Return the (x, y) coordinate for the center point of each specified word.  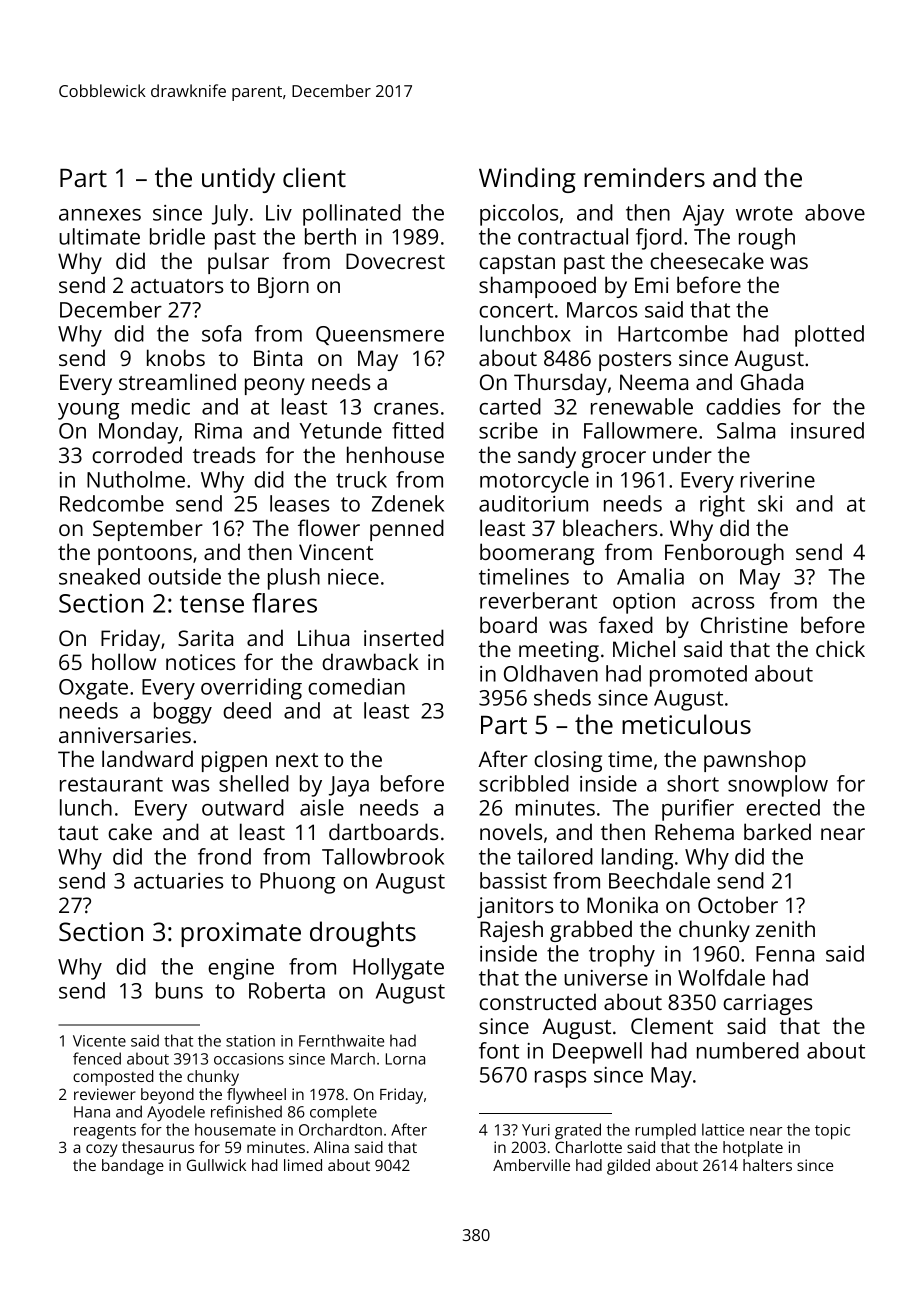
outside (184, 576)
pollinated (352, 215)
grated (578, 1131)
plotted (829, 336)
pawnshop (755, 761)
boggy (183, 713)
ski (770, 503)
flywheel (256, 1096)
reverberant (538, 600)
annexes (100, 215)
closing (568, 761)
